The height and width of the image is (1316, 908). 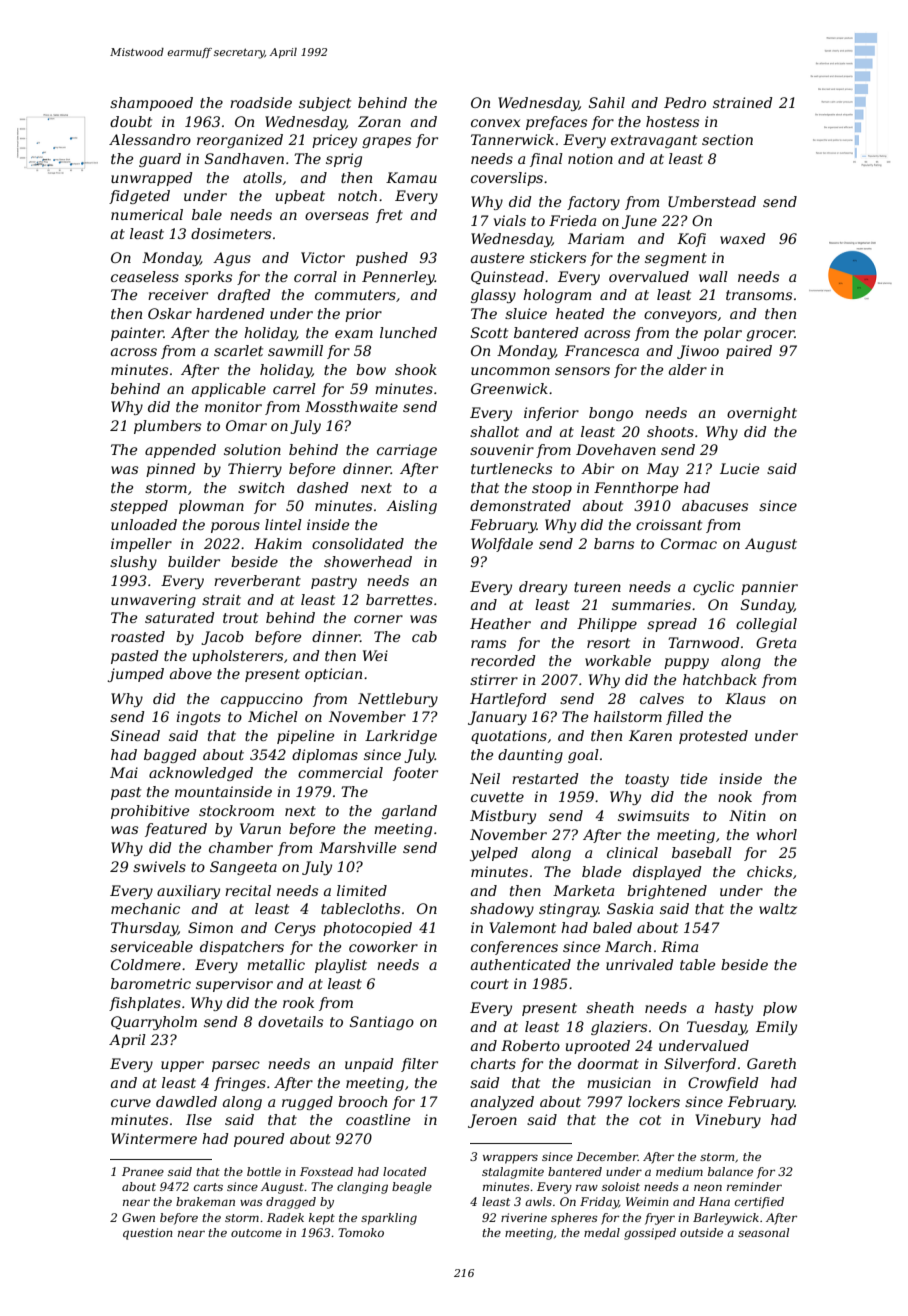 What do you see at coordinates (632, 852) in the image?
I see `clinical` at bounding box center [632, 852].
